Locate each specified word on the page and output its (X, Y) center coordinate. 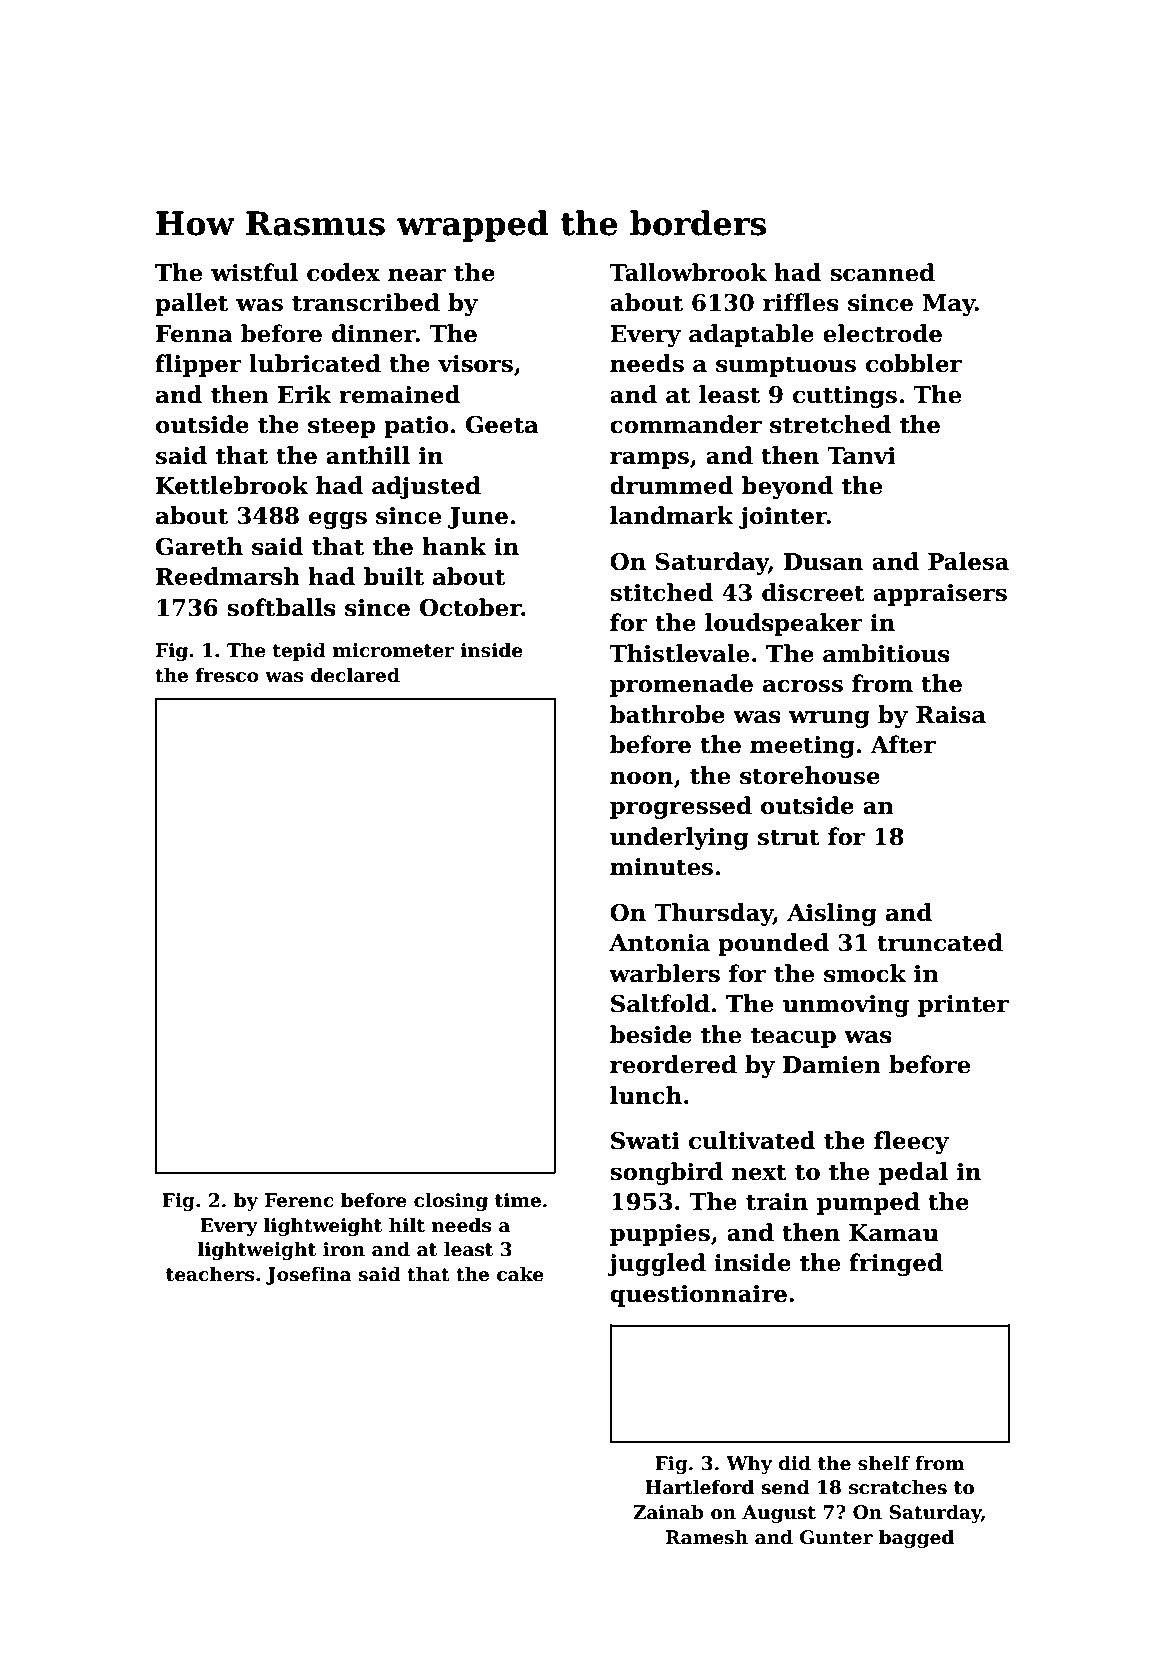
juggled (657, 1264)
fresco (227, 675)
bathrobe (667, 714)
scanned (882, 272)
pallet (191, 304)
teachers (210, 1274)
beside (651, 1034)
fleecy (911, 1142)
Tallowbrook (688, 272)
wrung (829, 719)
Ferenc (299, 1200)
